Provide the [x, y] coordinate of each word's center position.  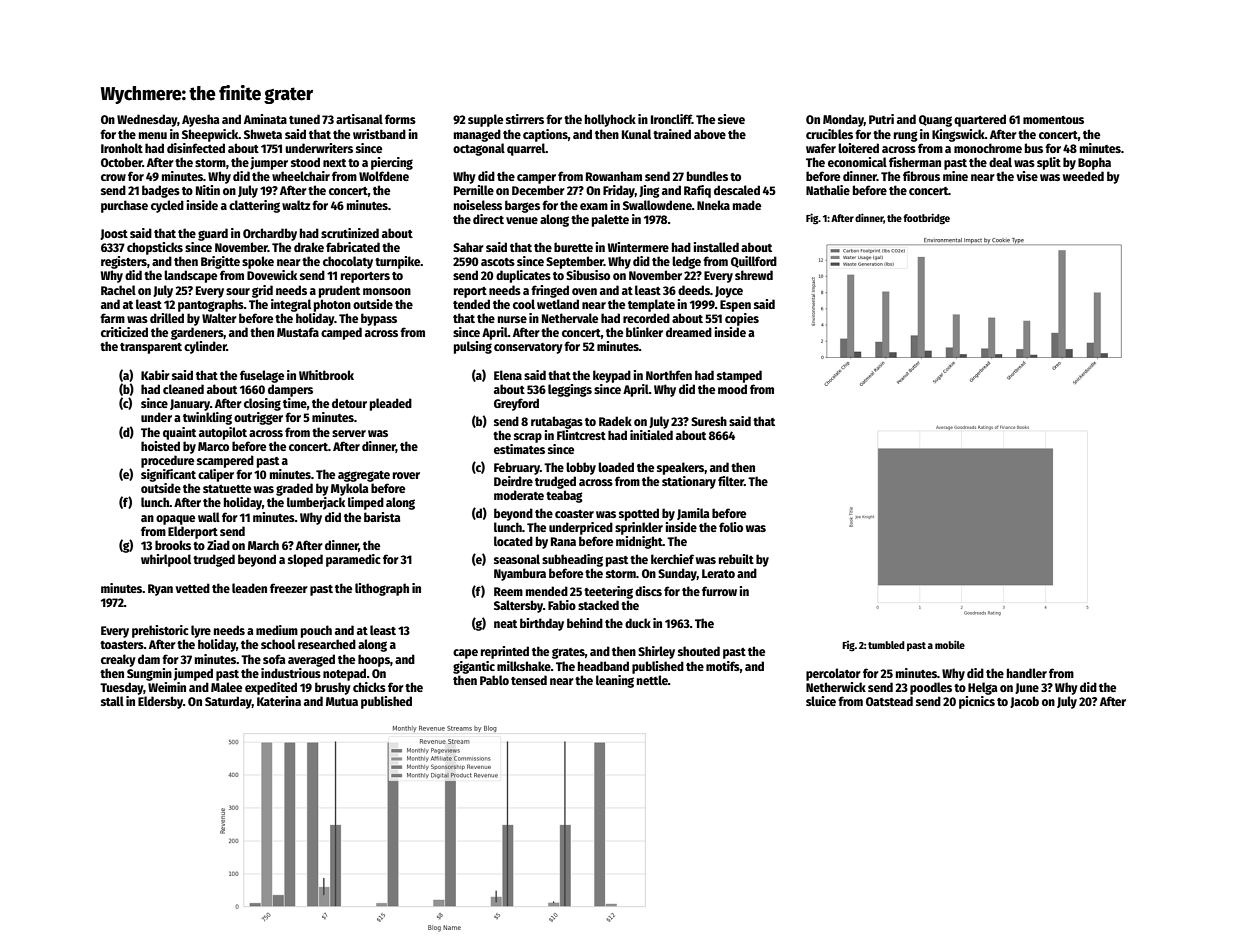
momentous [1053, 120]
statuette [227, 489]
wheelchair [301, 176]
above [710, 134]
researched [327, 644]
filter [731, 481]
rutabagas [557, 422]
